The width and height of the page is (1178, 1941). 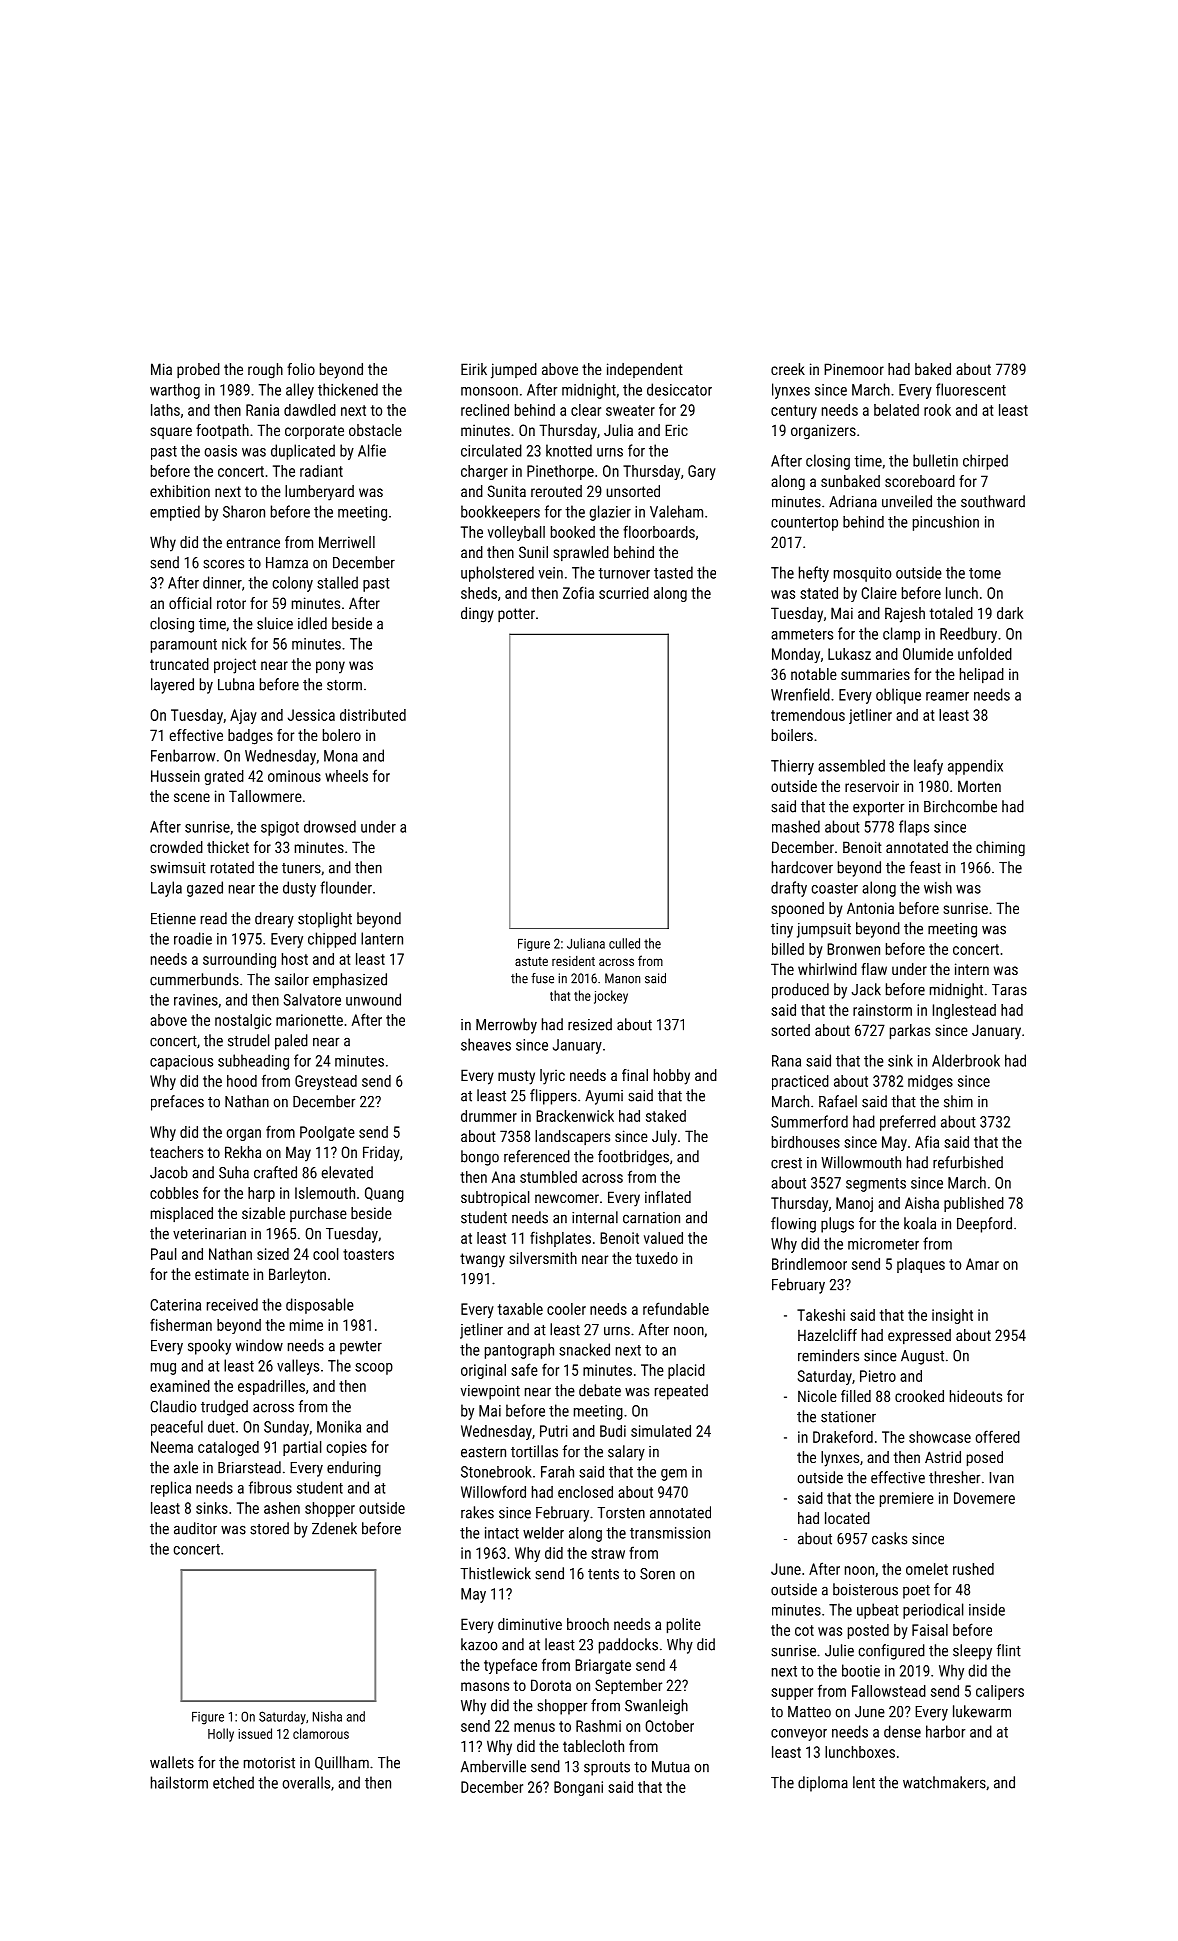 What do you see at coordinates (297, 1276) in the page?
I see `Barleyton` at bounding box center [297, 1276].
